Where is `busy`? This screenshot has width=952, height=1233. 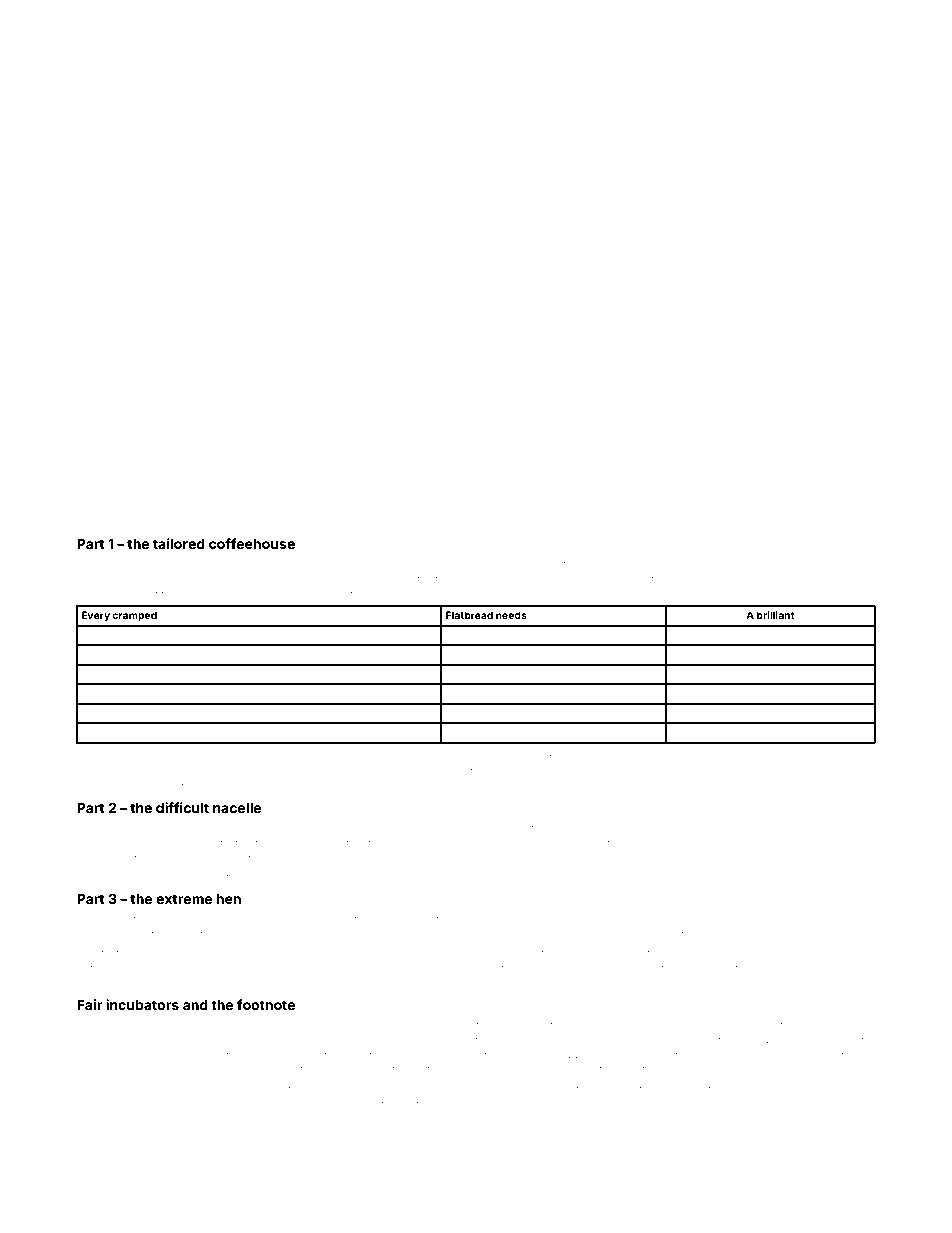
busy is located at coordinates (157, 1106).
